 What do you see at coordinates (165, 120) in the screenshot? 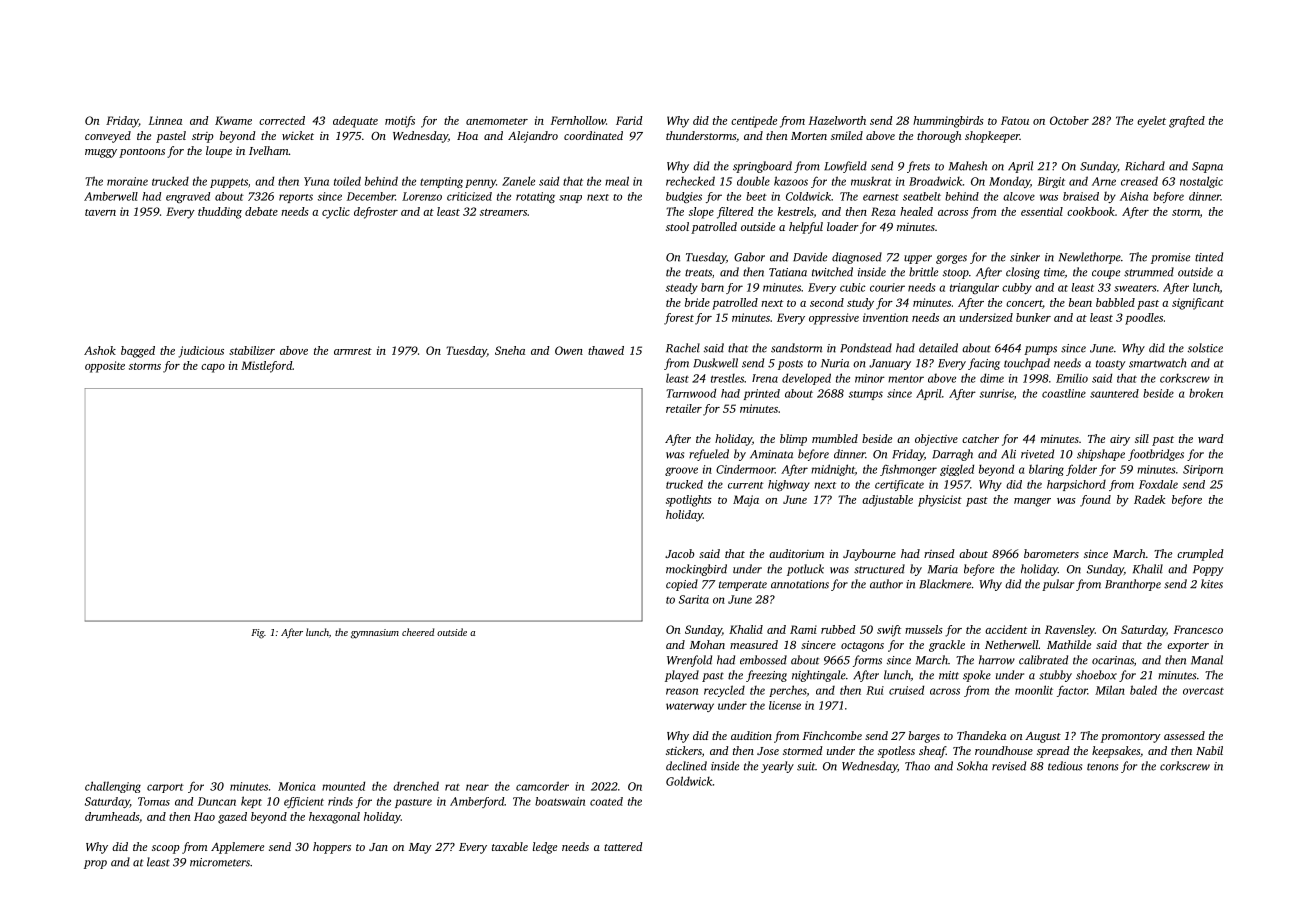
I see `Linnea` at bounding box center [165, 120].
